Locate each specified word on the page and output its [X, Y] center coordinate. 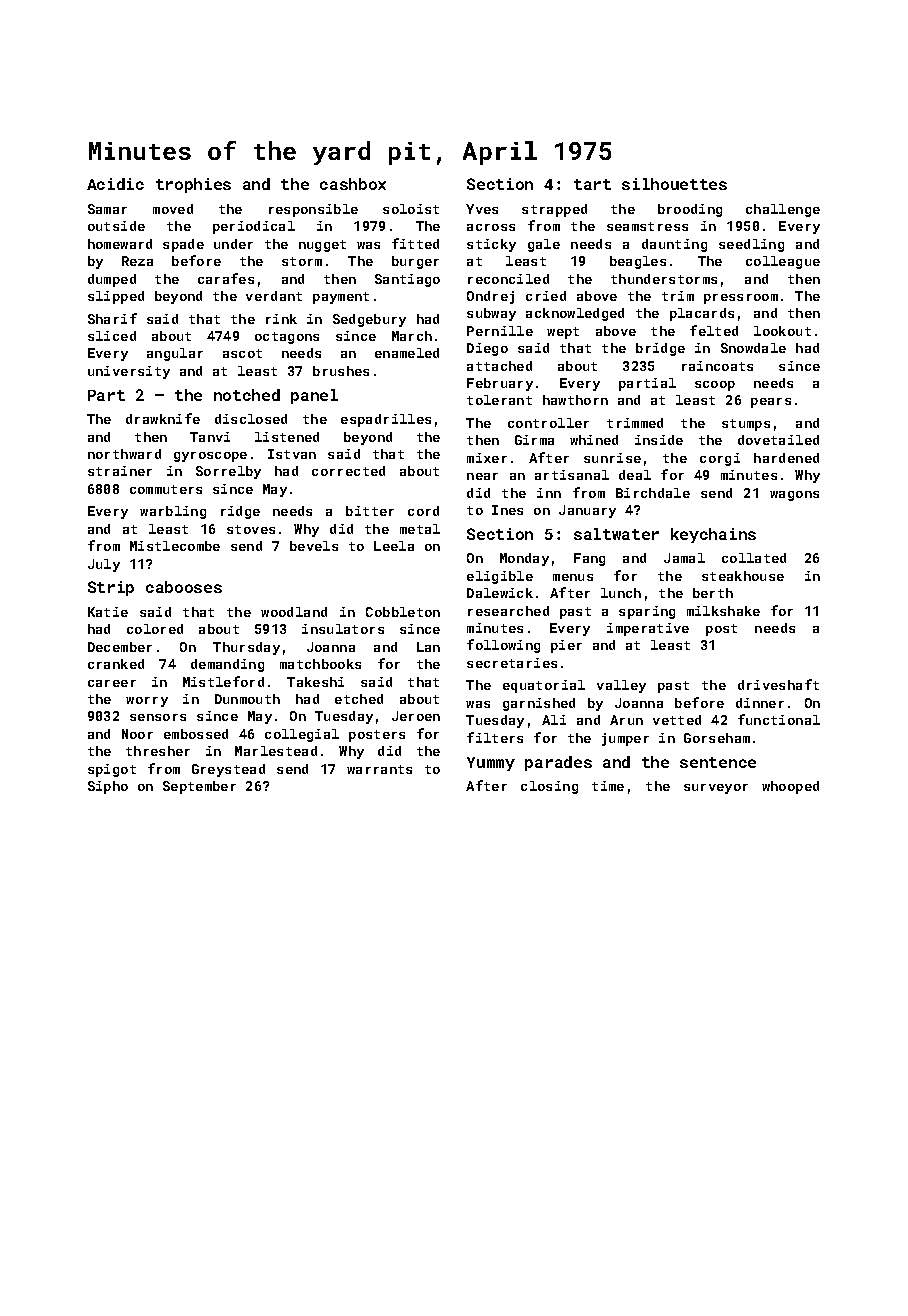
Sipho [108, 787]
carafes [226, 278]
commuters [166, 489]
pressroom [741, 299]
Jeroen [416, 716]
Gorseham [717, 738]
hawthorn [575, 400]
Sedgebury [369, 320]
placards [702, 314]
